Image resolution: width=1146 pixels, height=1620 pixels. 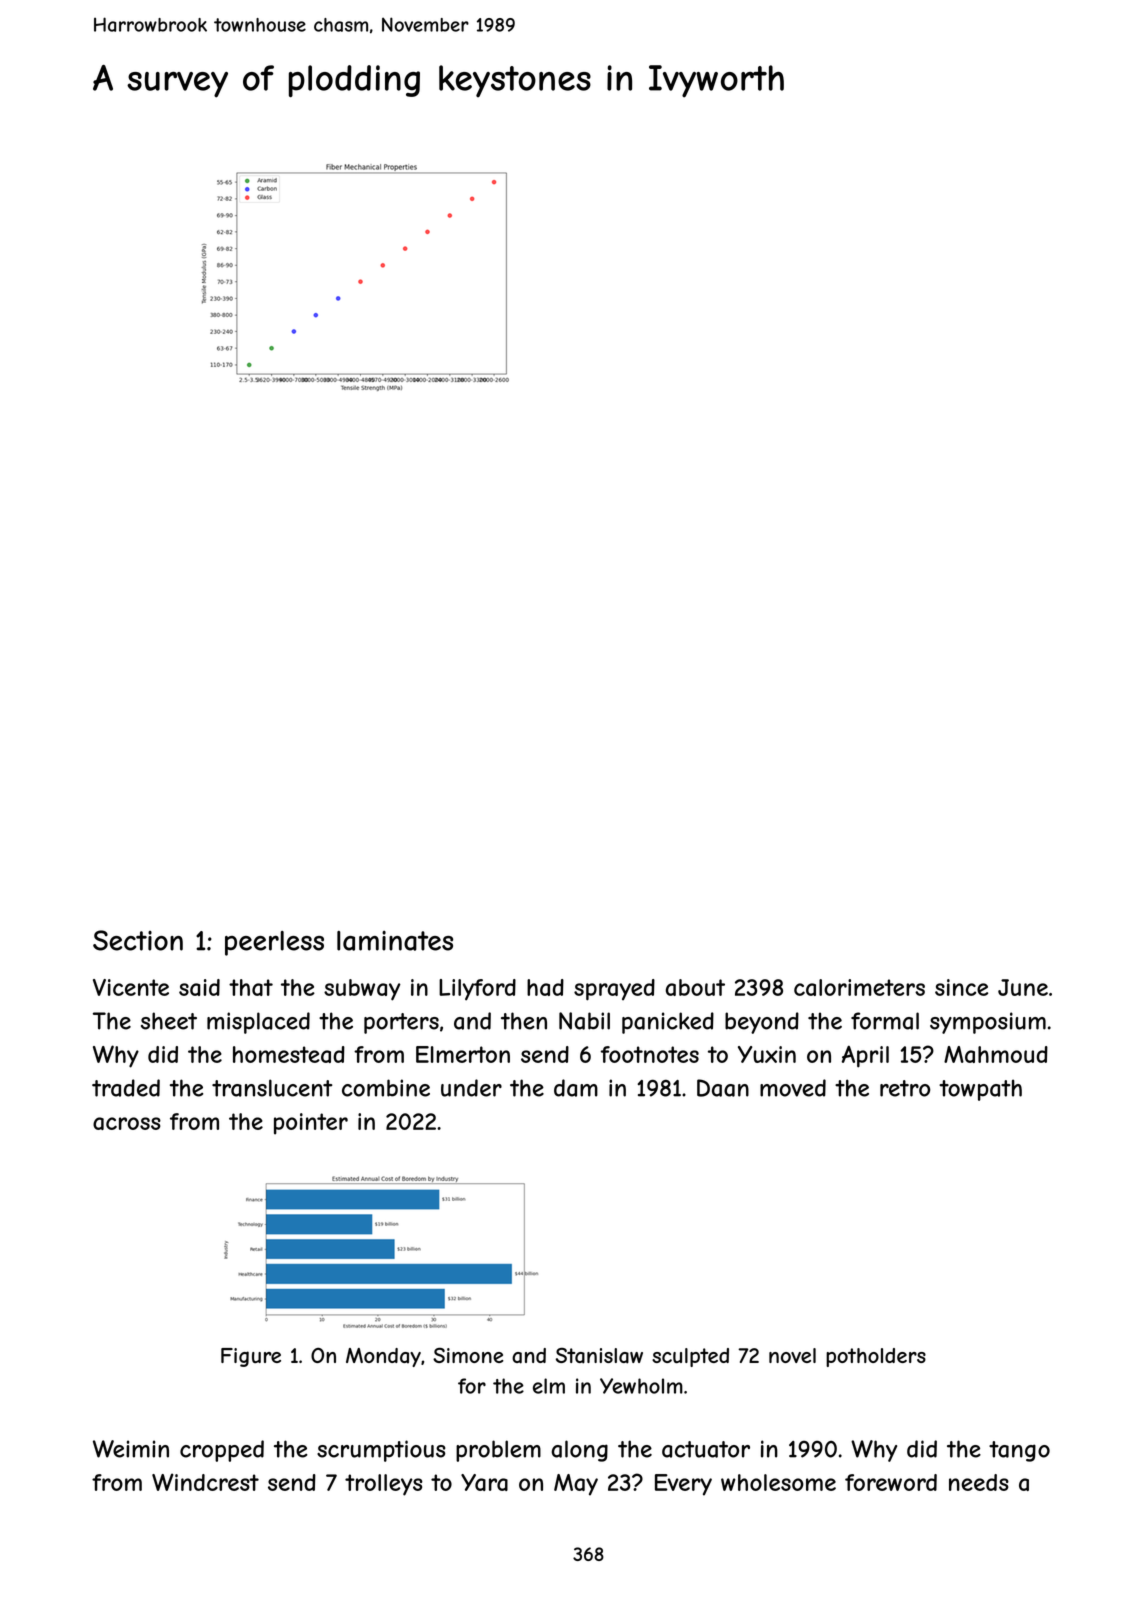 What do you see at coordinates (386, 1088) in the screenshot?
I see `combine` at bounding box center [386, 1088].
